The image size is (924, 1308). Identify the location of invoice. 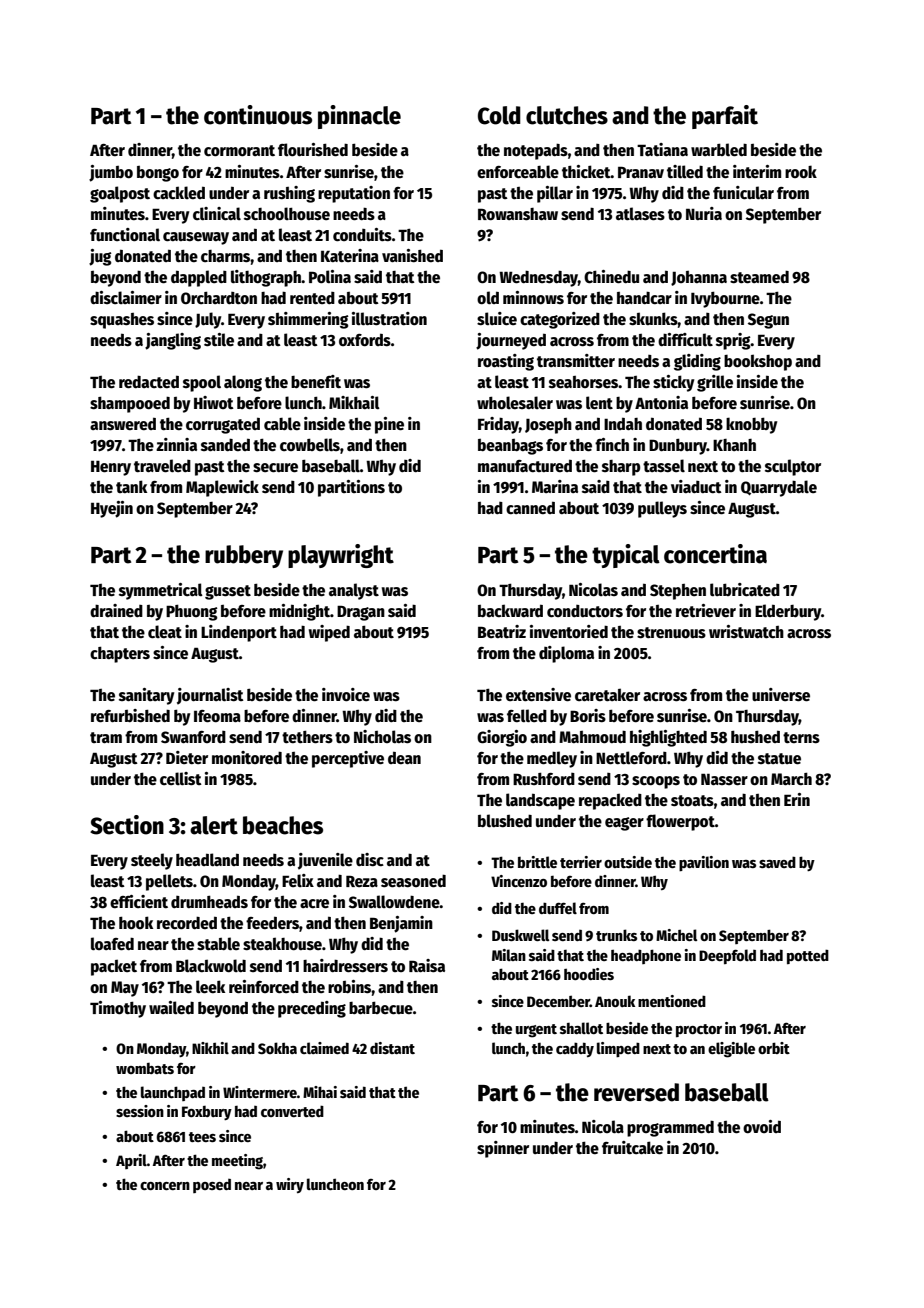
(346, 695).
